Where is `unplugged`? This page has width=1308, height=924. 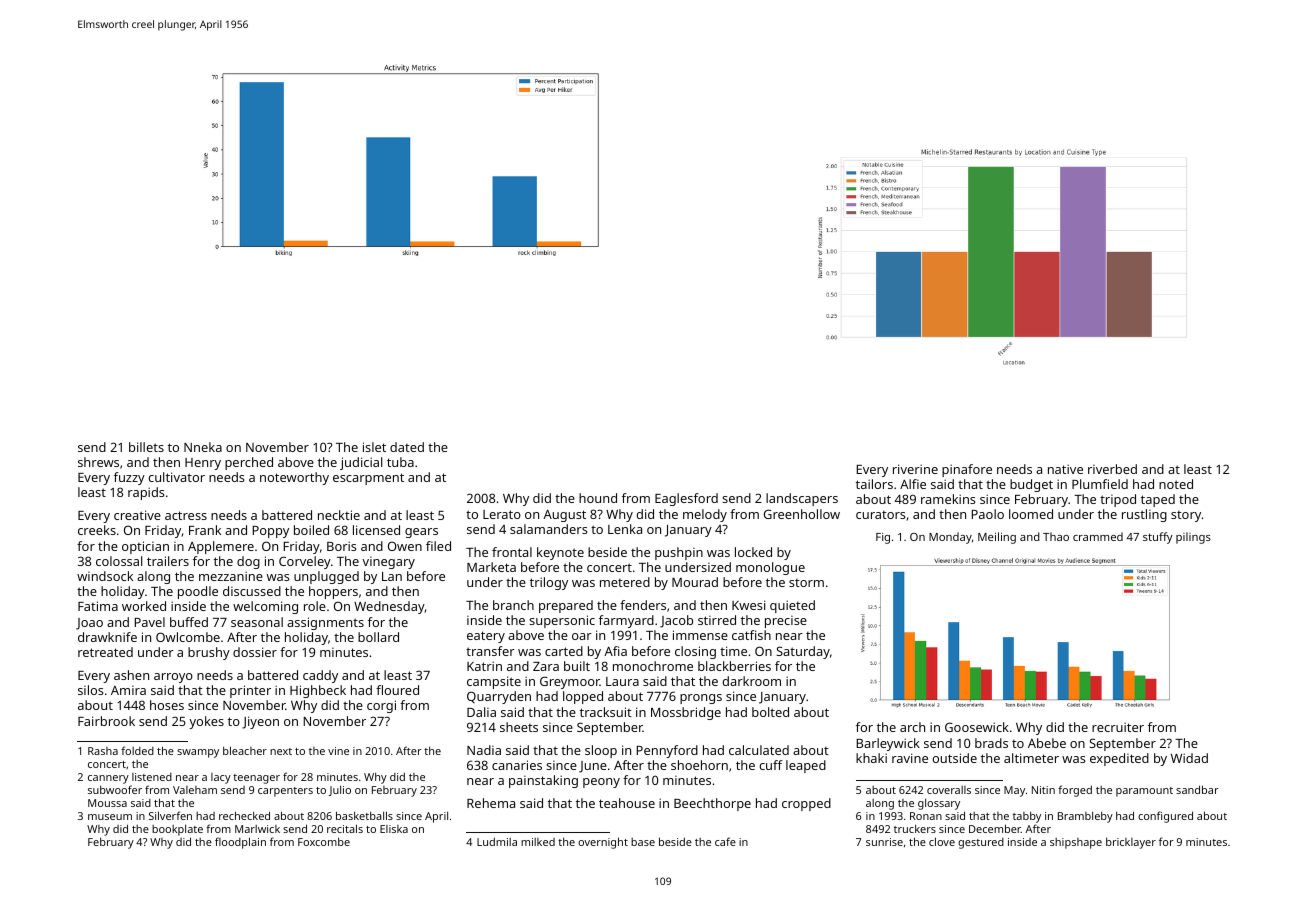 unplugged is located at coordinates (326, 577).
